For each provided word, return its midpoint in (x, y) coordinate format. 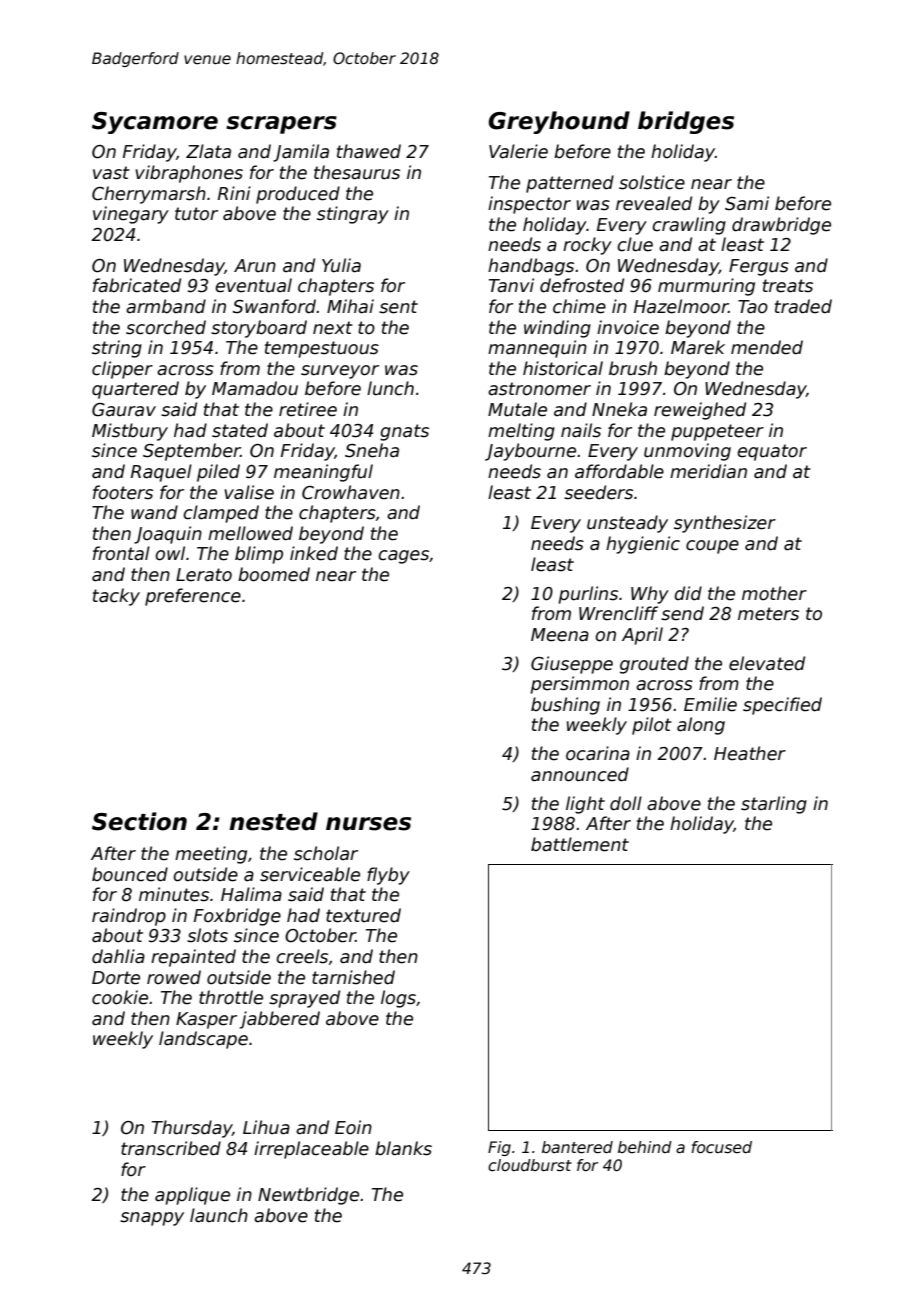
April (642, 636)
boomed (274, 574)
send (682, 613)
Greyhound (559, 122)
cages (403, 557)
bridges (686, 122)
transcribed (171, 1148)
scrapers (281, 125)
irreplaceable (311, 1150)
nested (273, 821)
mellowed (250, 533)
